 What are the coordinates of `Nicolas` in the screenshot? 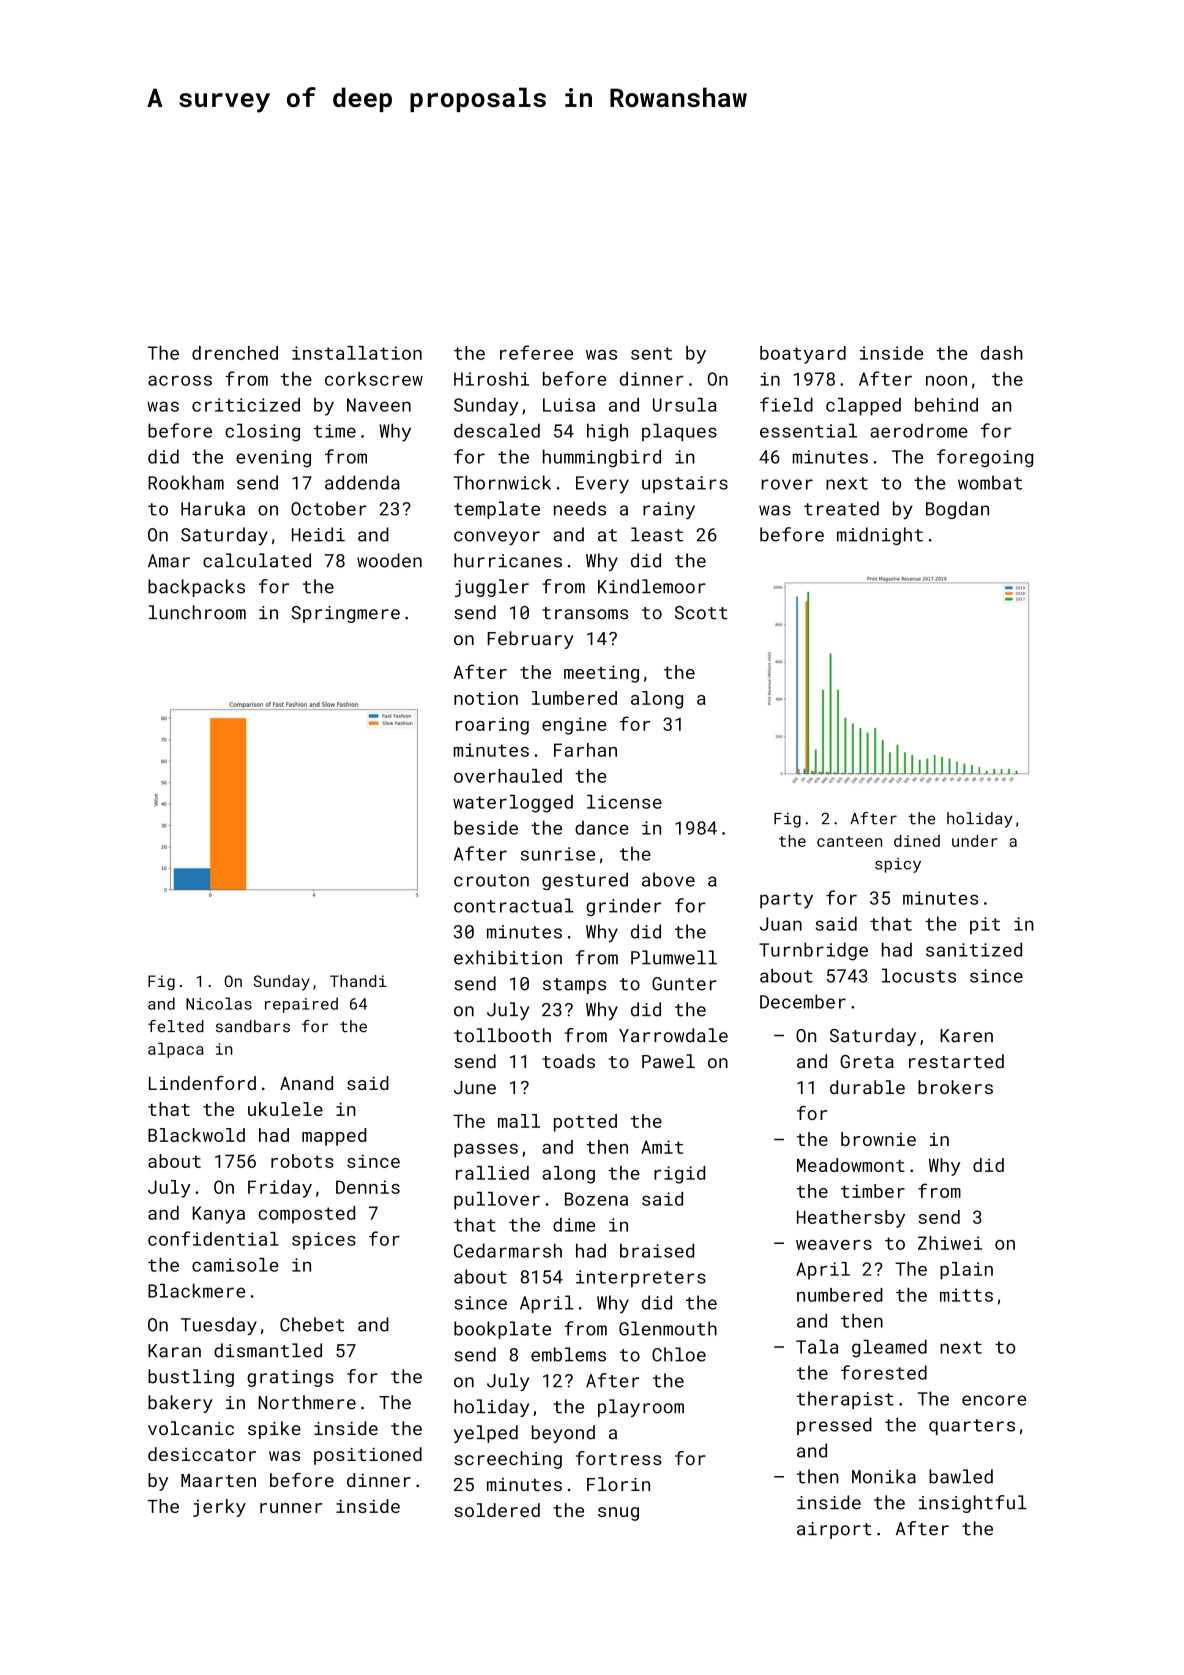 It's located at (219, 1003).
